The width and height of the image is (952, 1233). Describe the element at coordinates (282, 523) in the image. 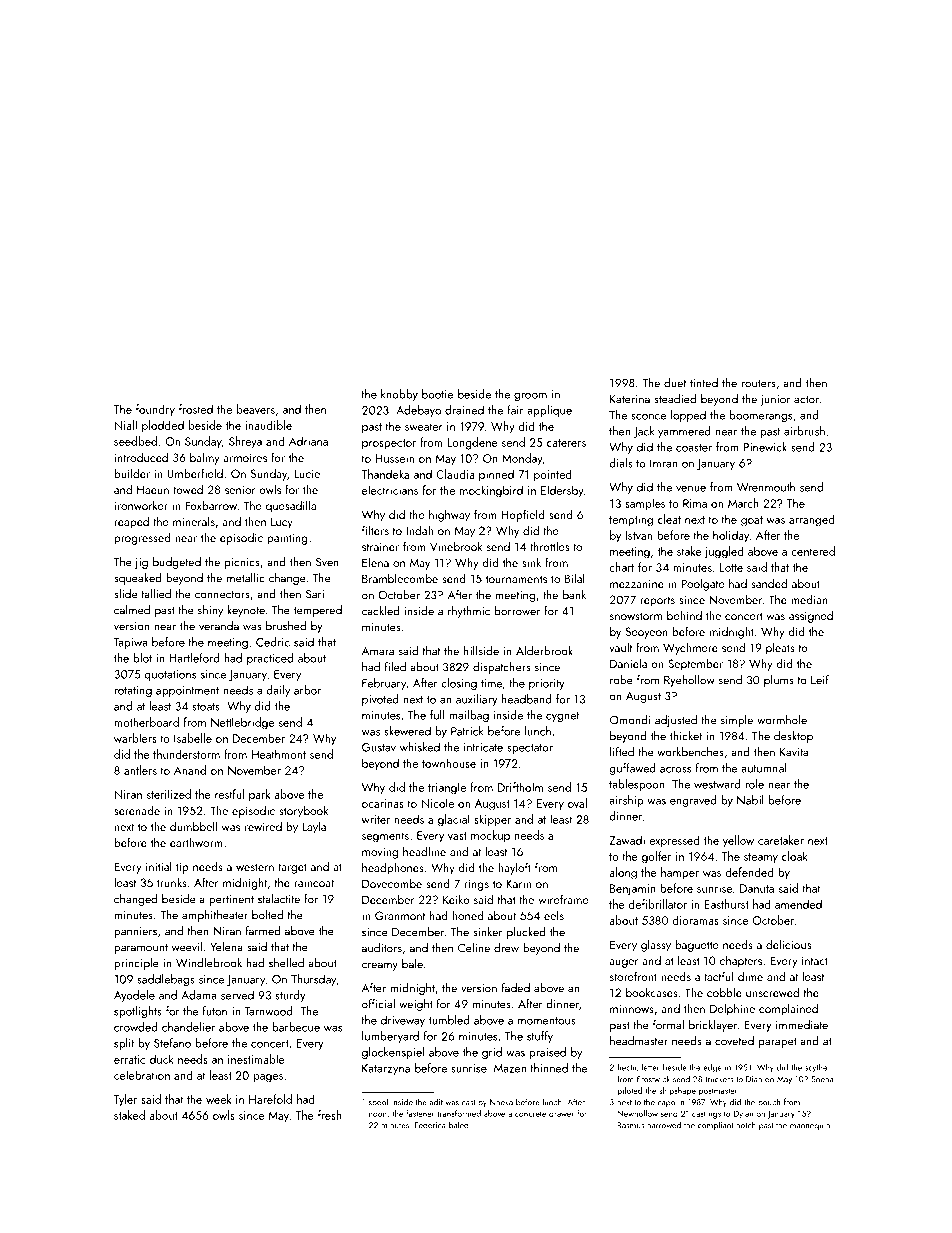

I see `Lucy` at that location.
